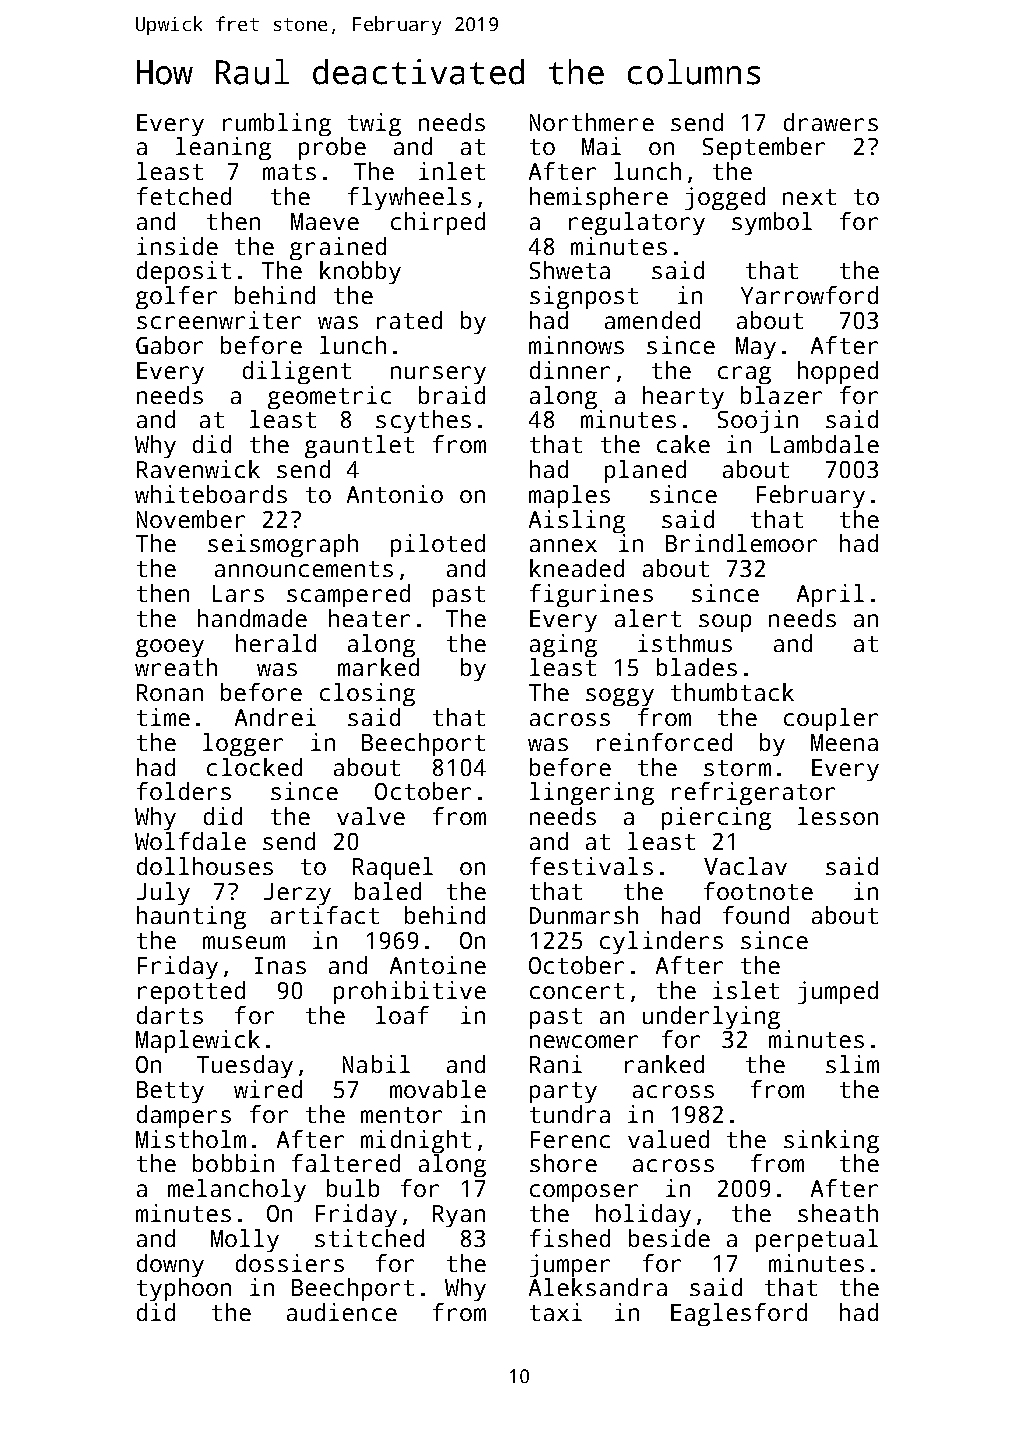 The height and width of the screenshot is (1442, 1015). I want to click on Lambdale, so click(825, 444).
